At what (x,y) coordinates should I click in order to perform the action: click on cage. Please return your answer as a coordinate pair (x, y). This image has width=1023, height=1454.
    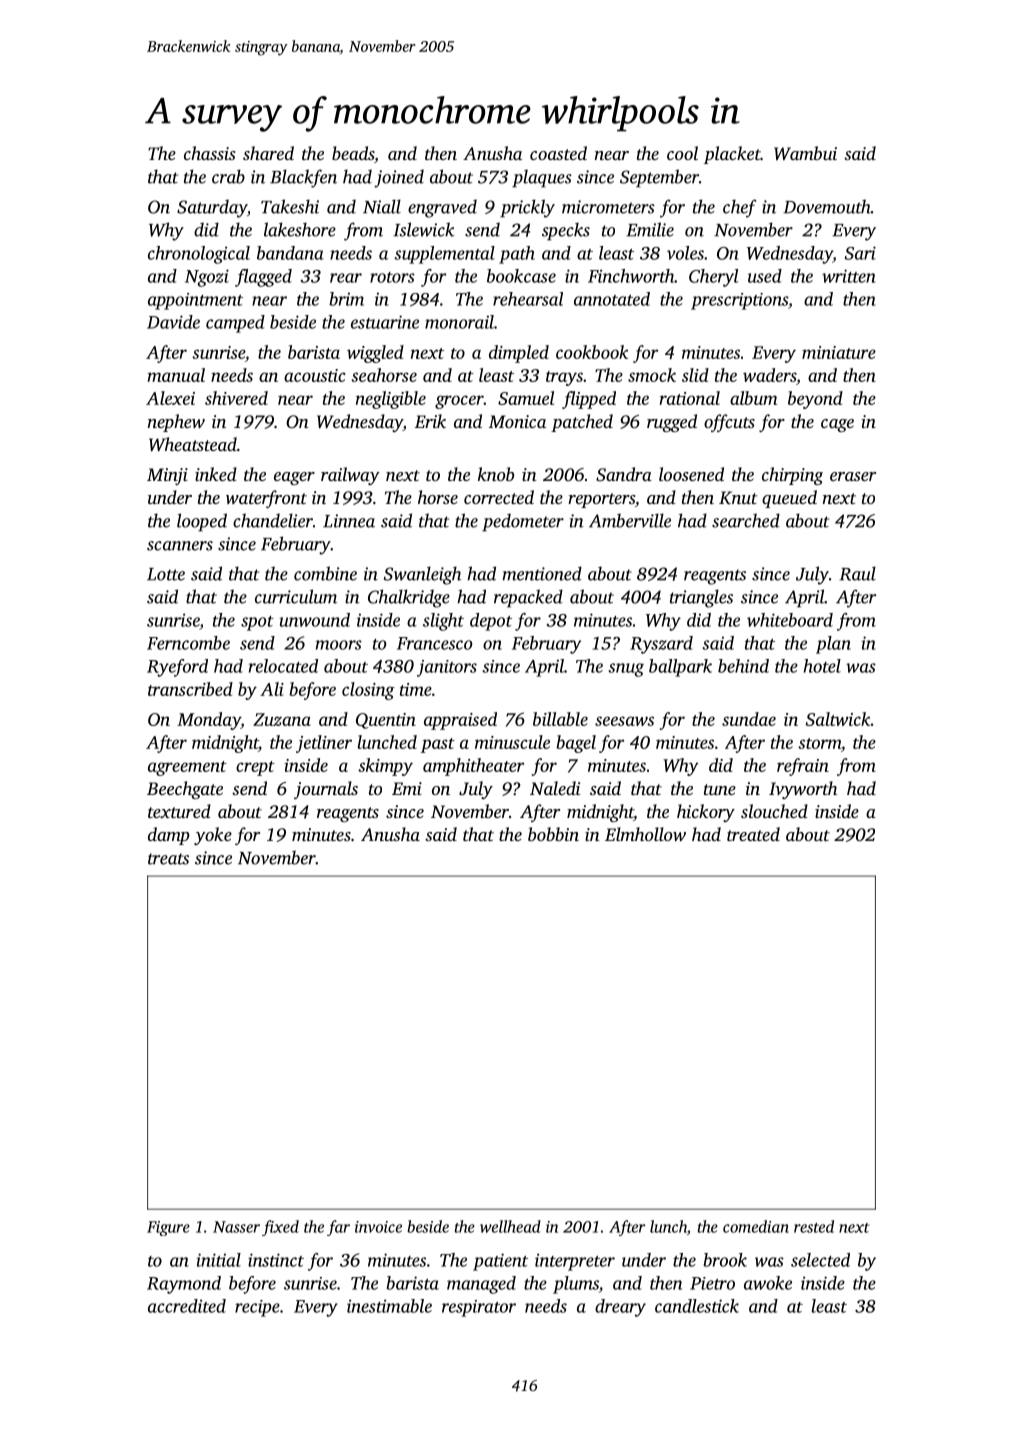
    Looking at the image, I should click on (837, 425).
